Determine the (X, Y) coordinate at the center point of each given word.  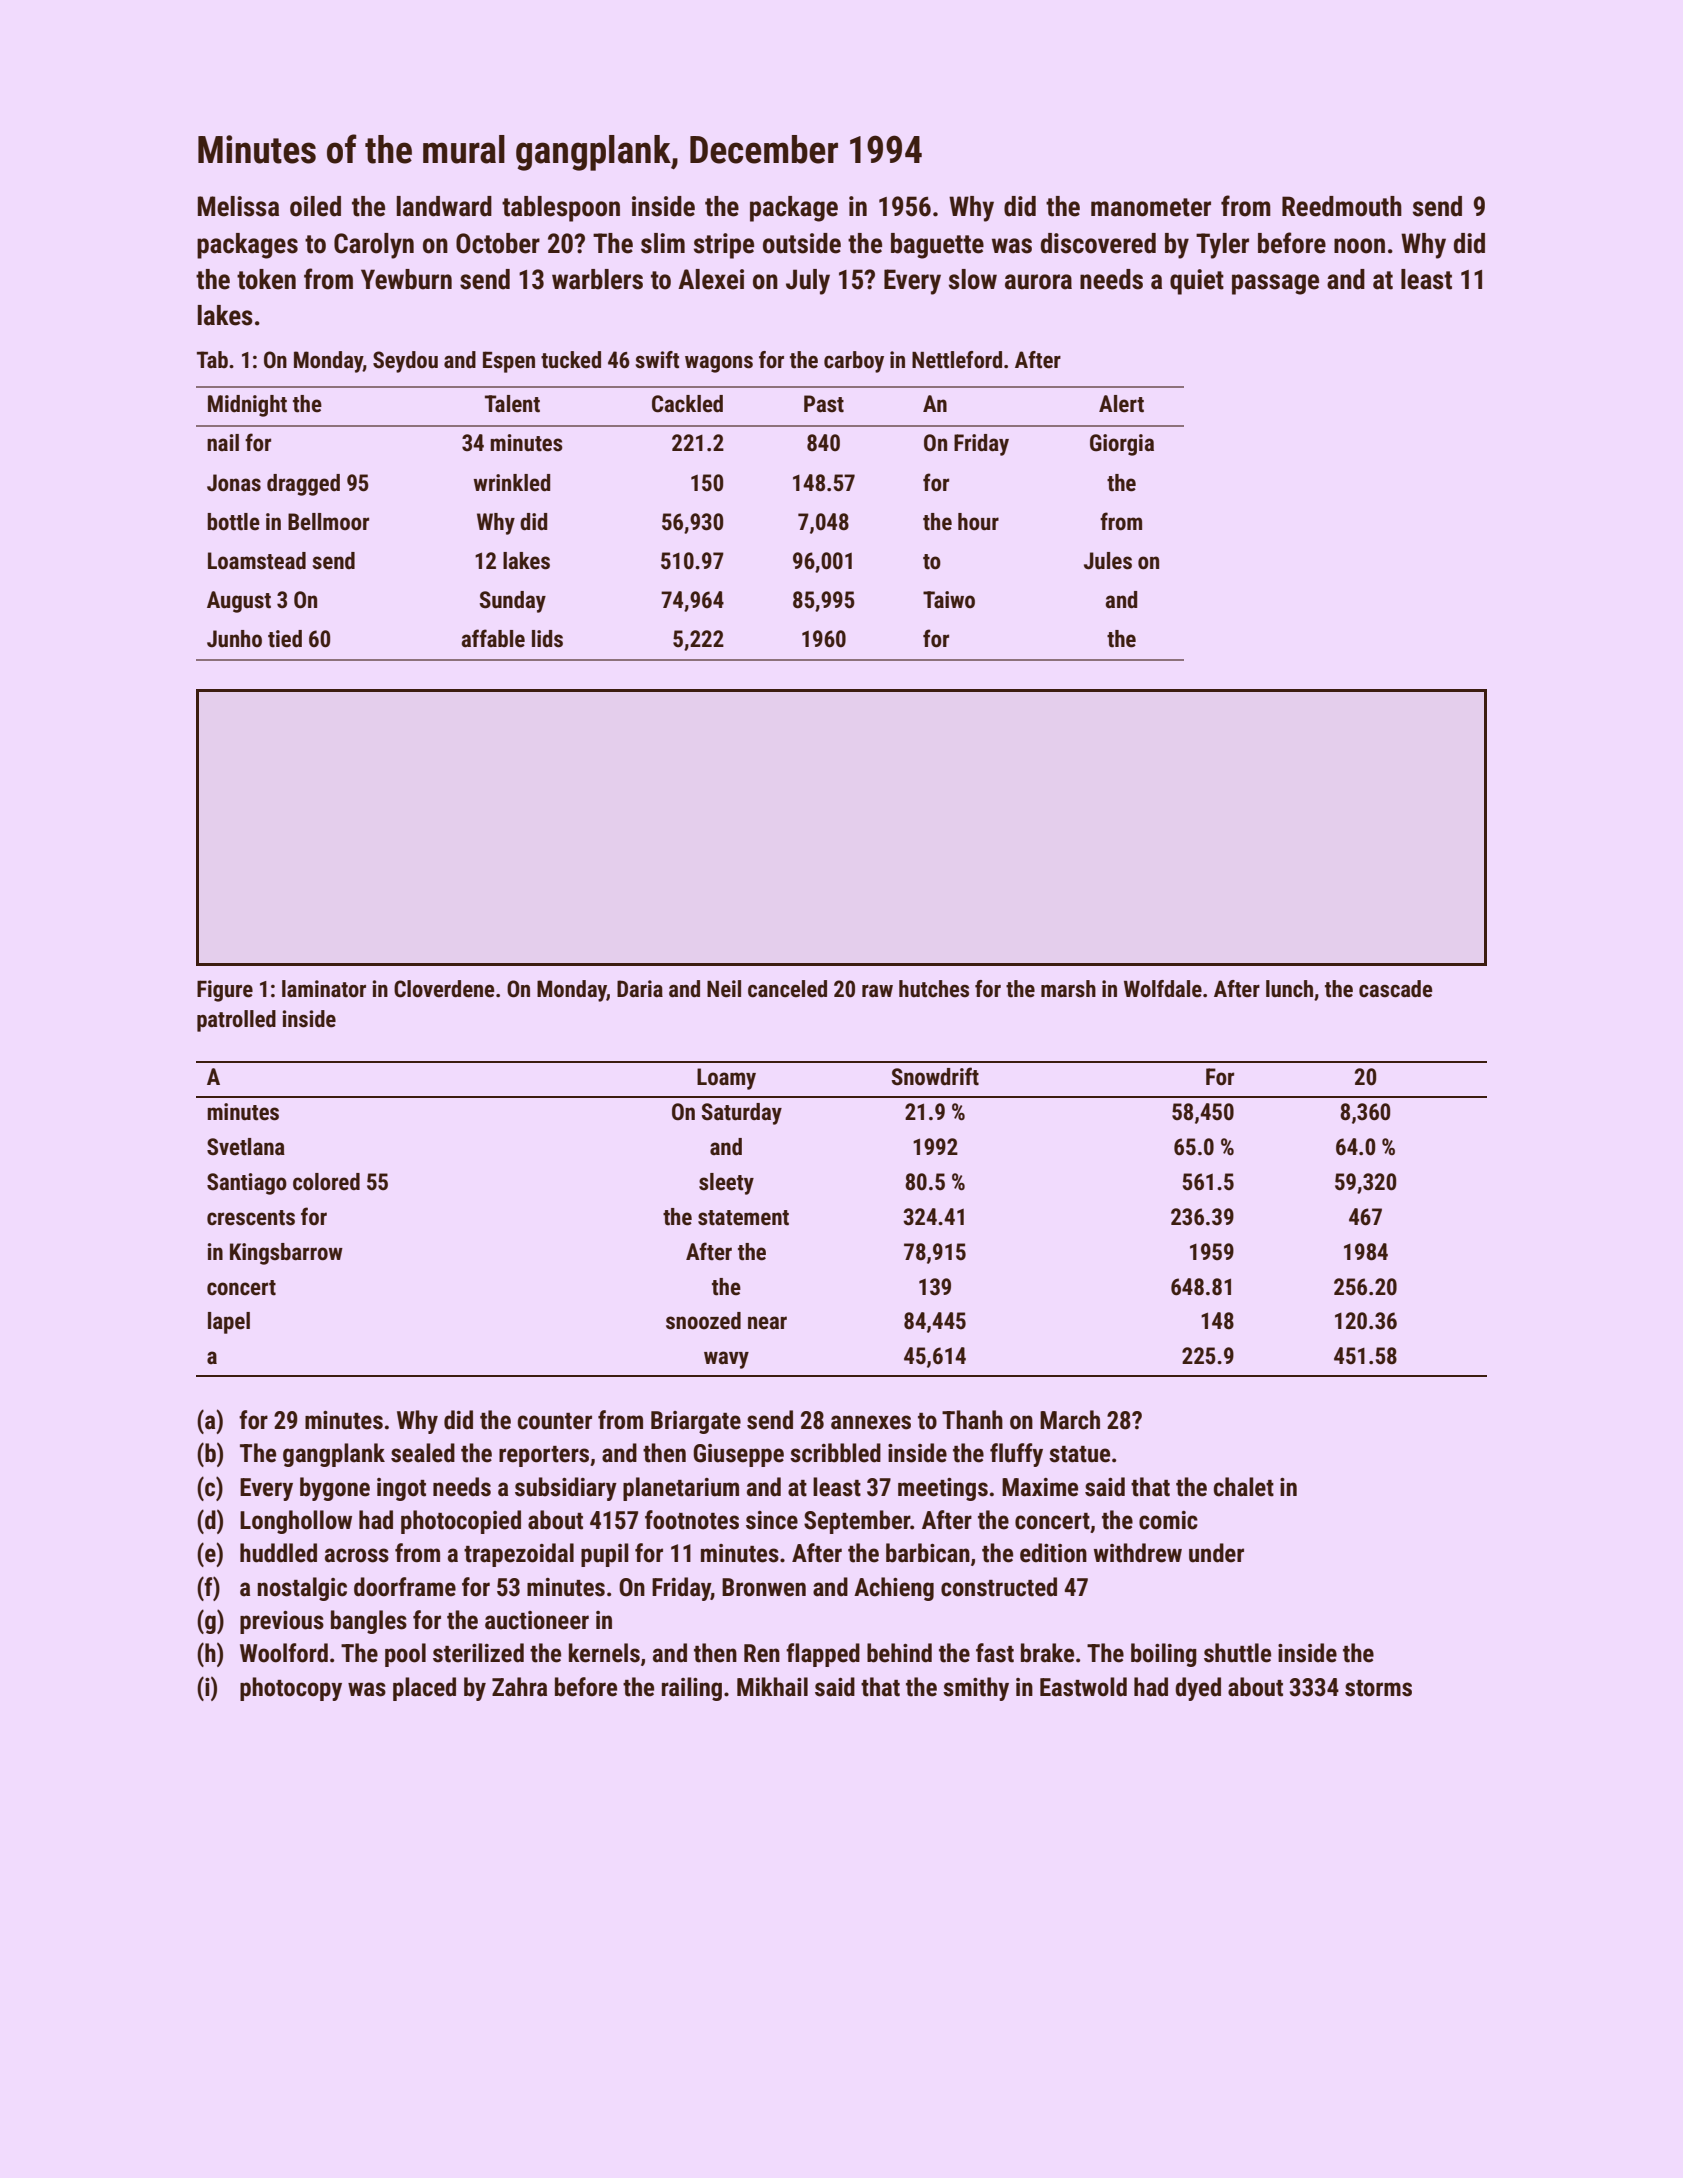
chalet (1244, 1487)
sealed (423, 1453)
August (239, 602)
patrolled (236, 1021)
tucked (571, 360)
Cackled (687, 404)
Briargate (696, 1422)
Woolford (284, 1653)
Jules (1108, 561)
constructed (999, 1587)
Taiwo (949, 599)
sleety (726, 1184)
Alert (1121, 404)
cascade (1395, 989)
